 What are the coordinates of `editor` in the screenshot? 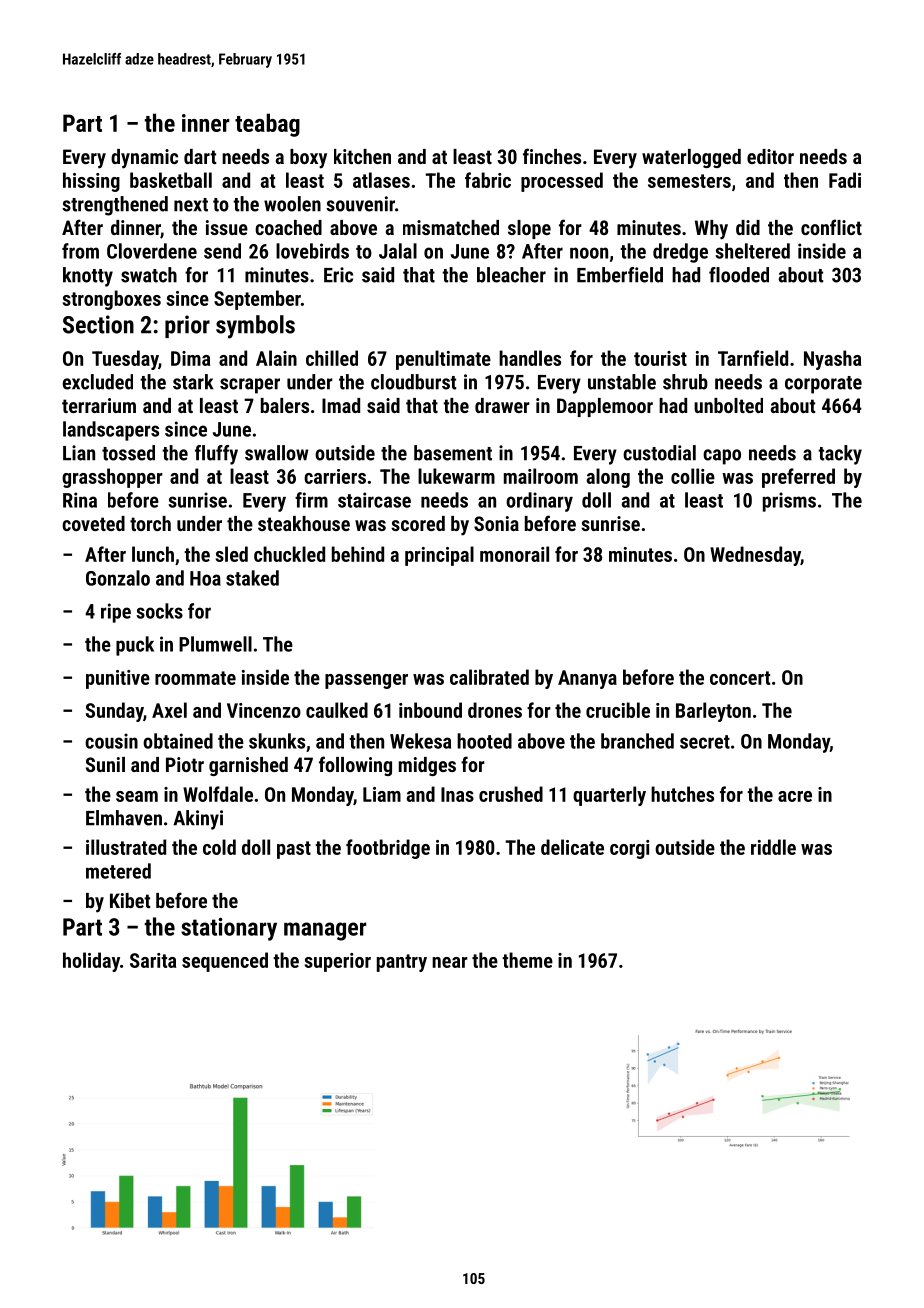 It's located at (770, 156).
